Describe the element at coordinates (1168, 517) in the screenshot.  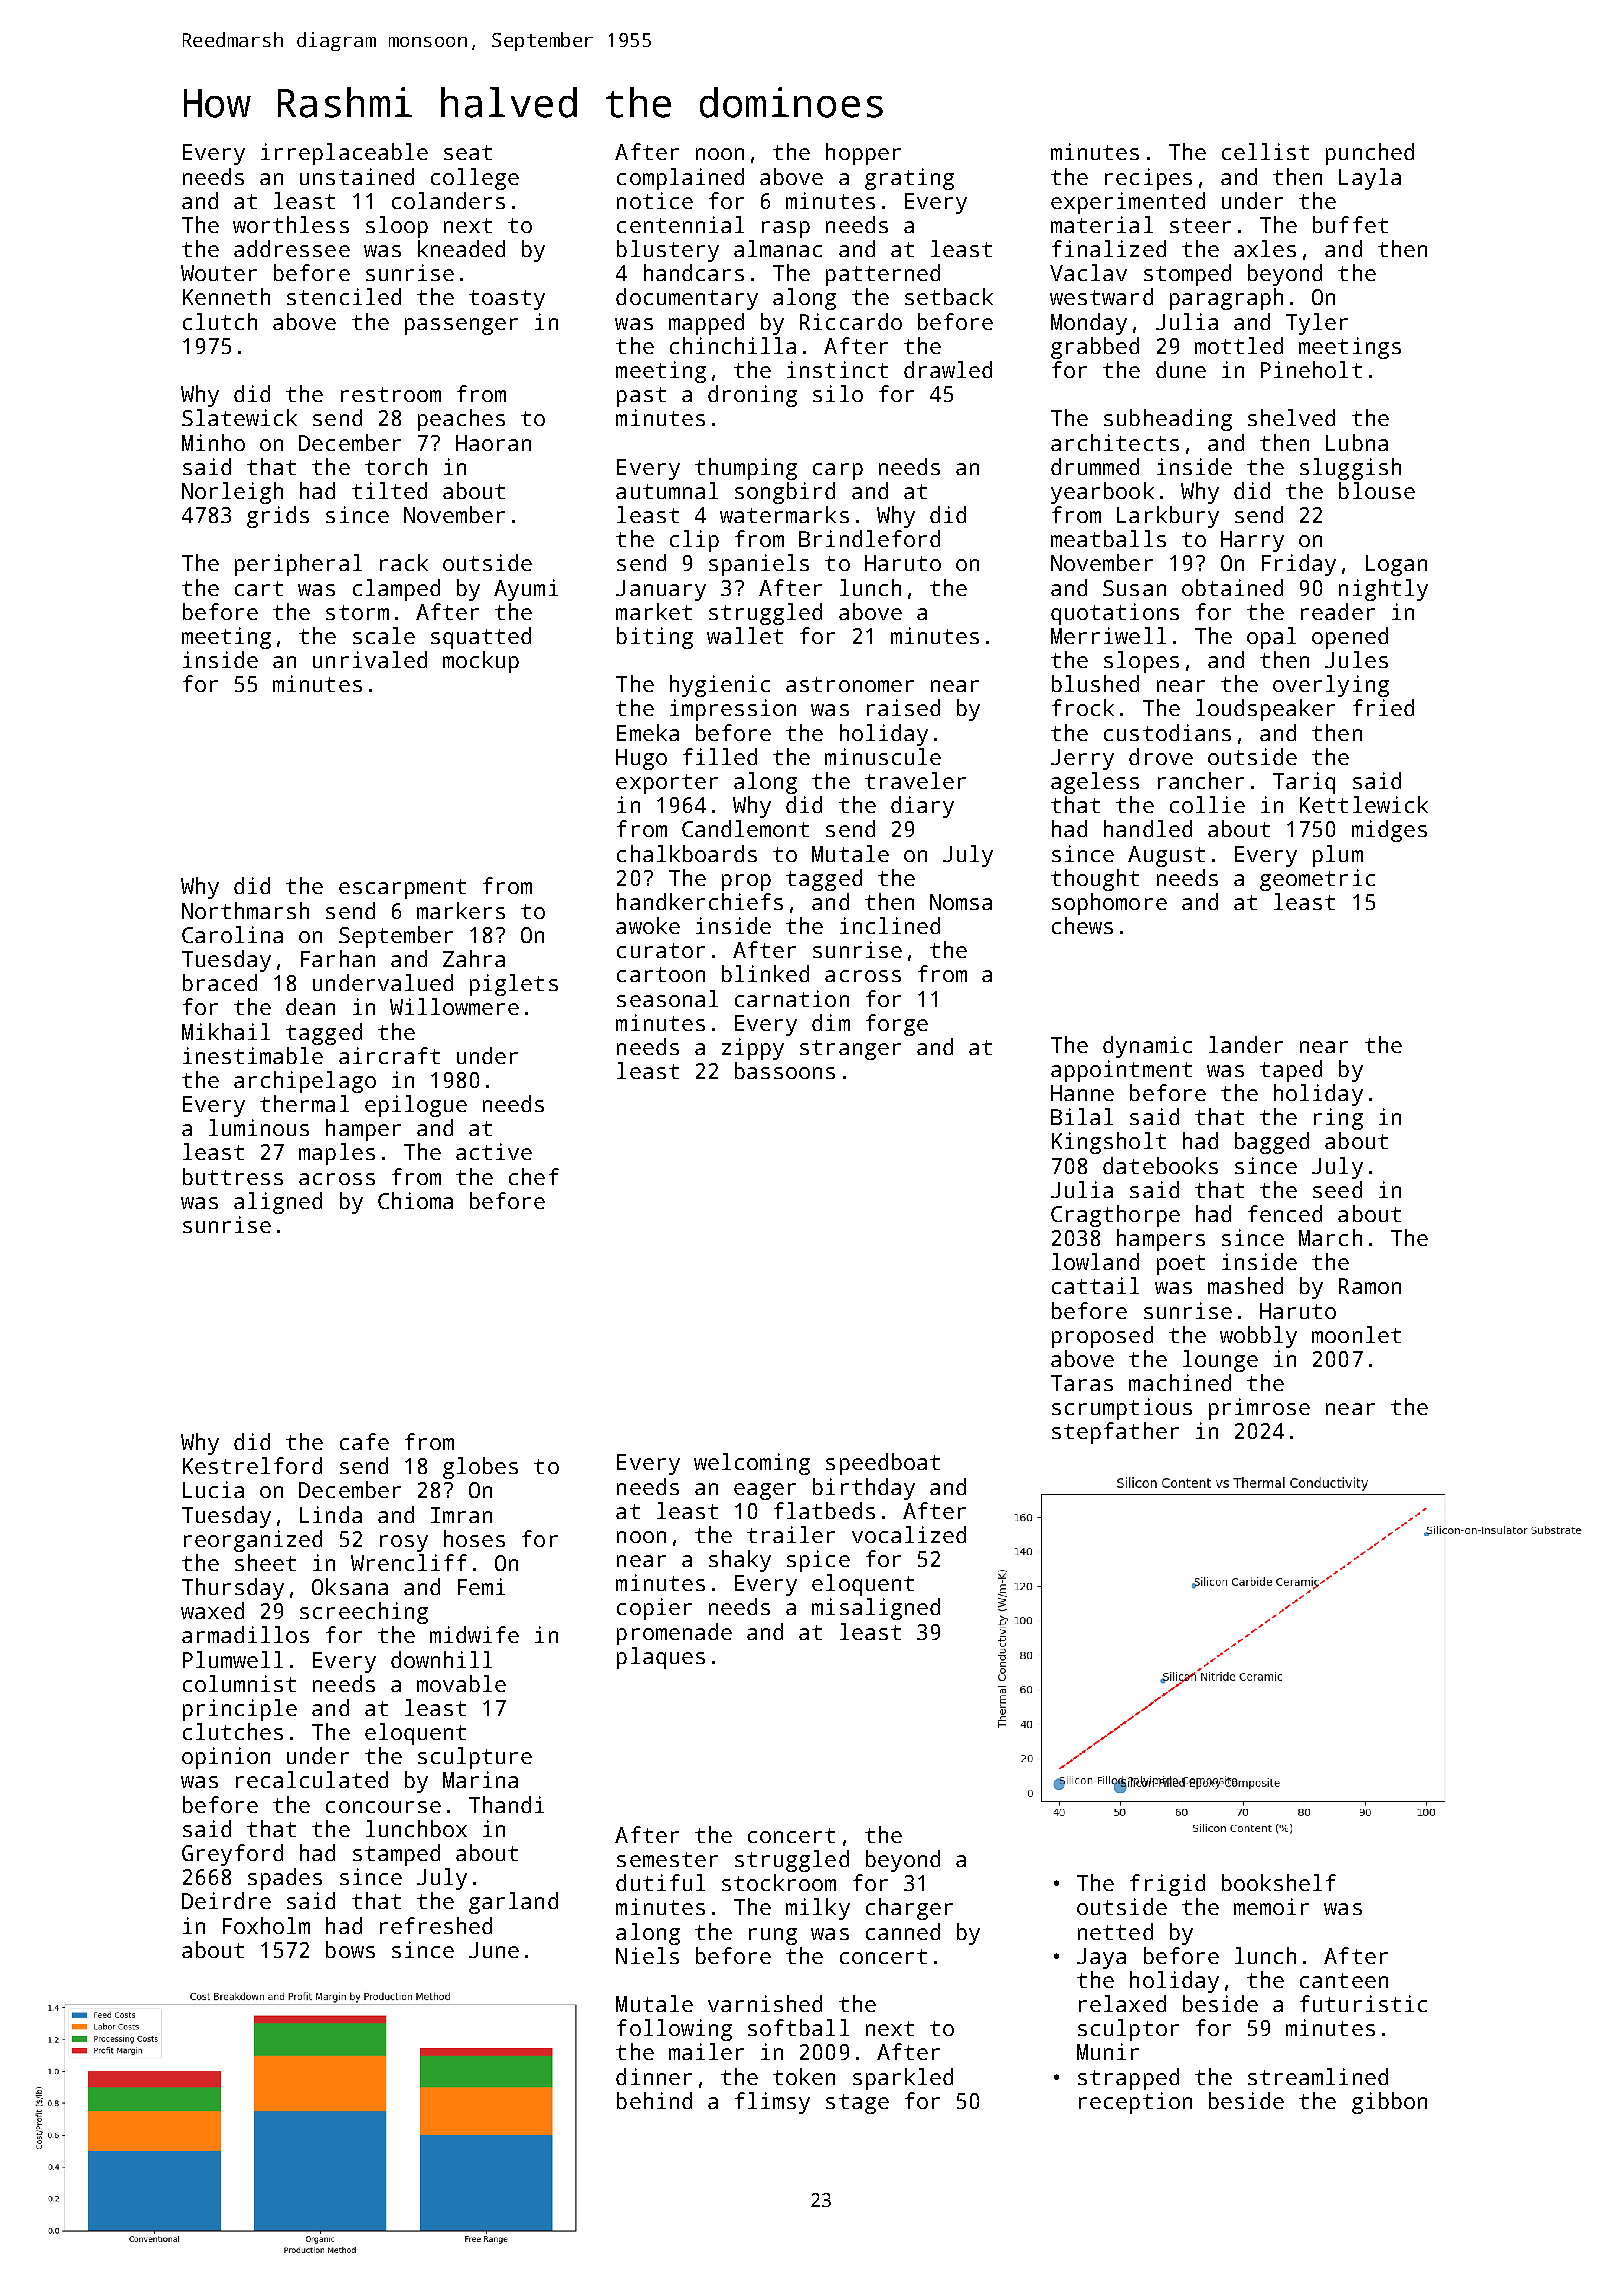
I see `Larkbury` at that location.
